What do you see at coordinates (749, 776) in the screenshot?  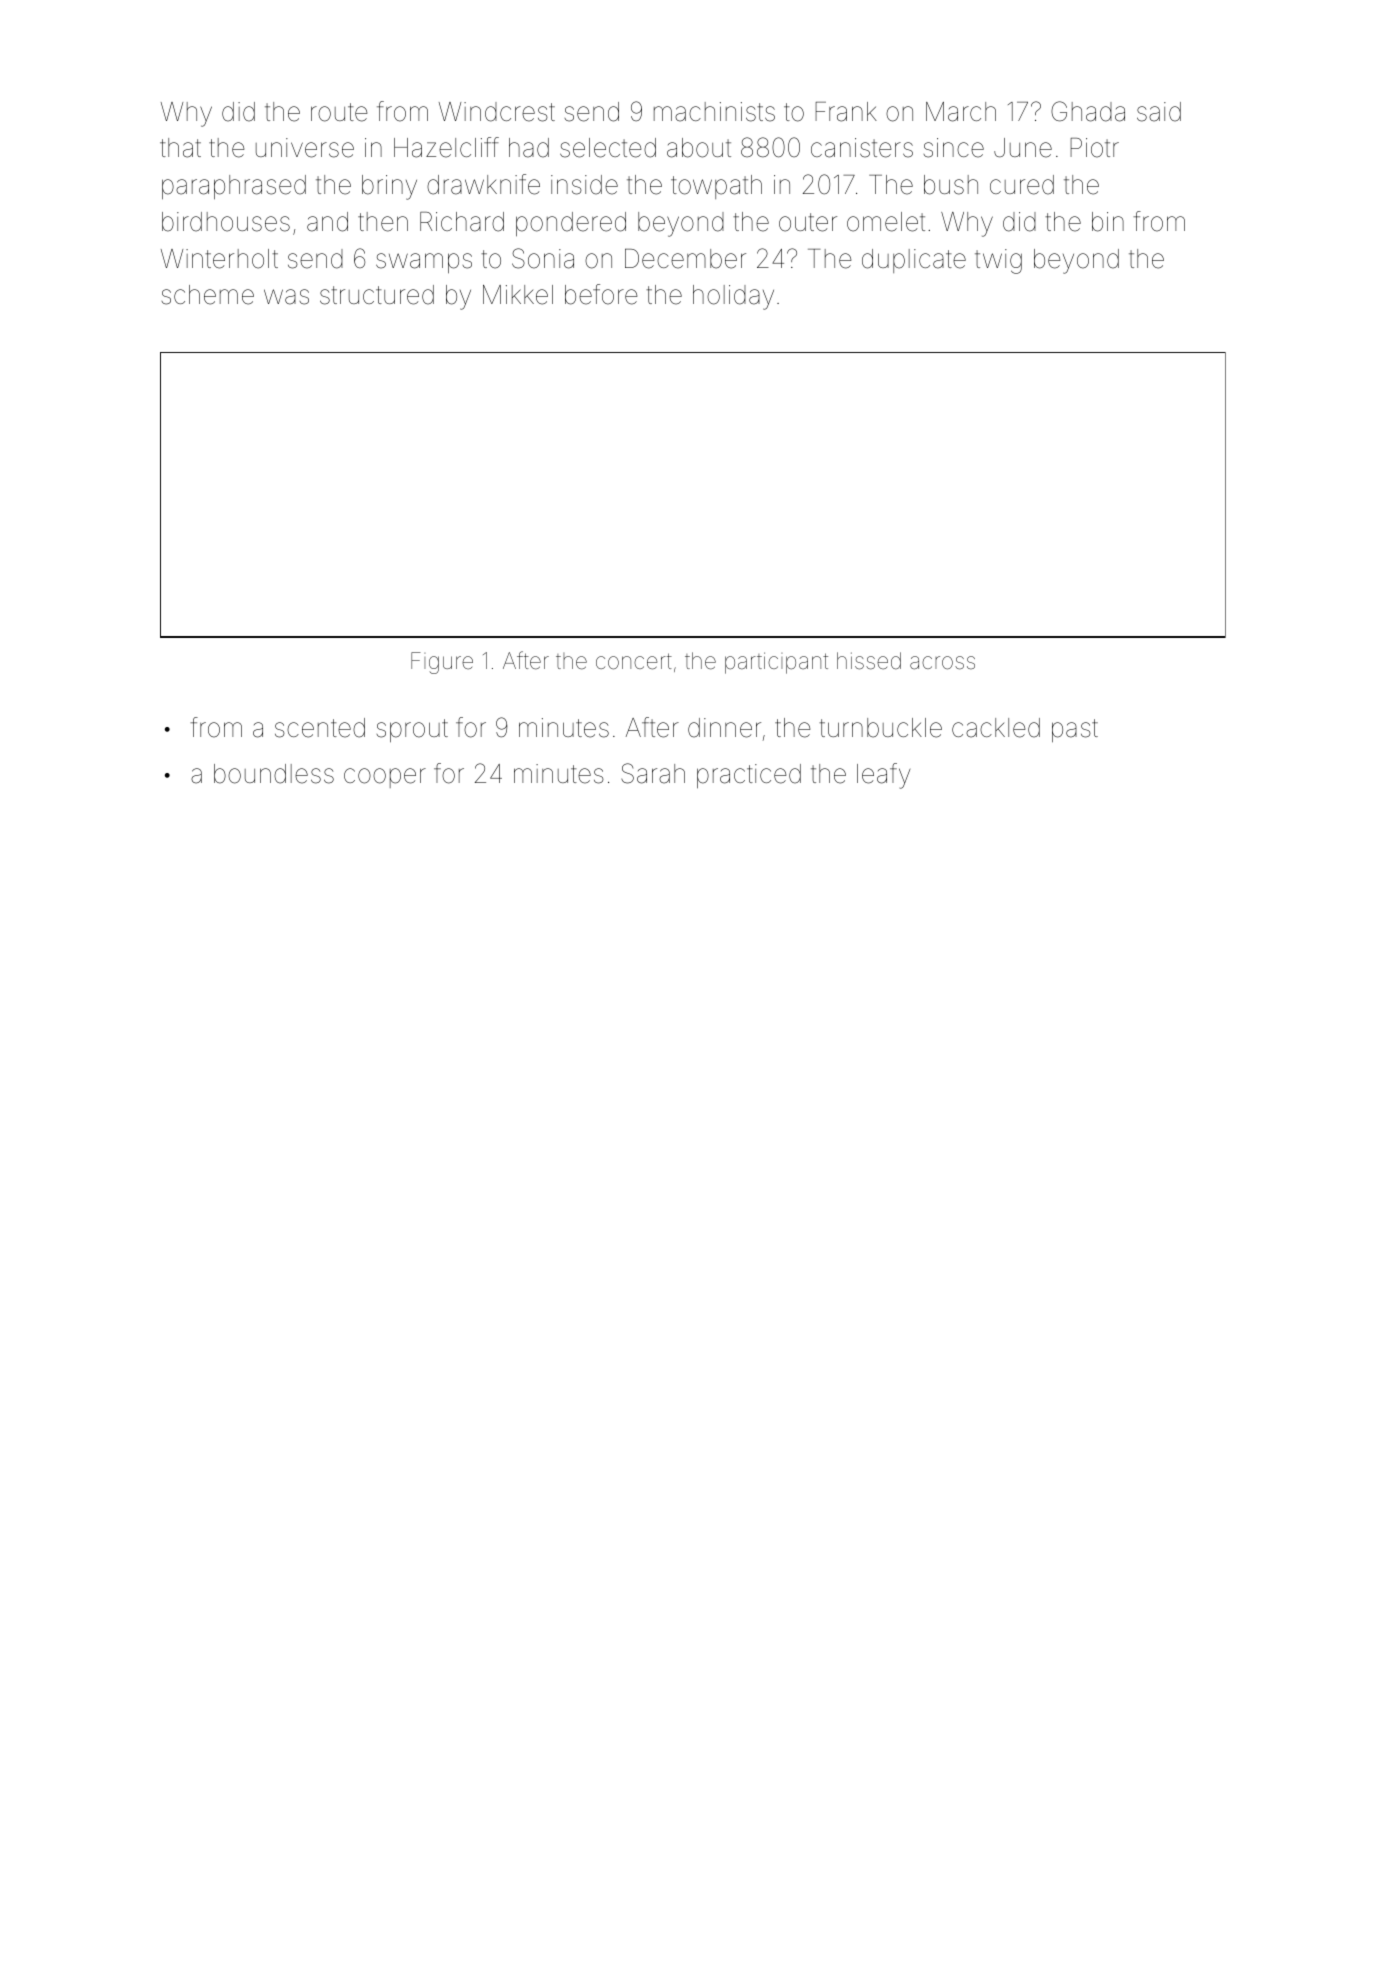 I see `practiced` at bounding box center [749, 776].
